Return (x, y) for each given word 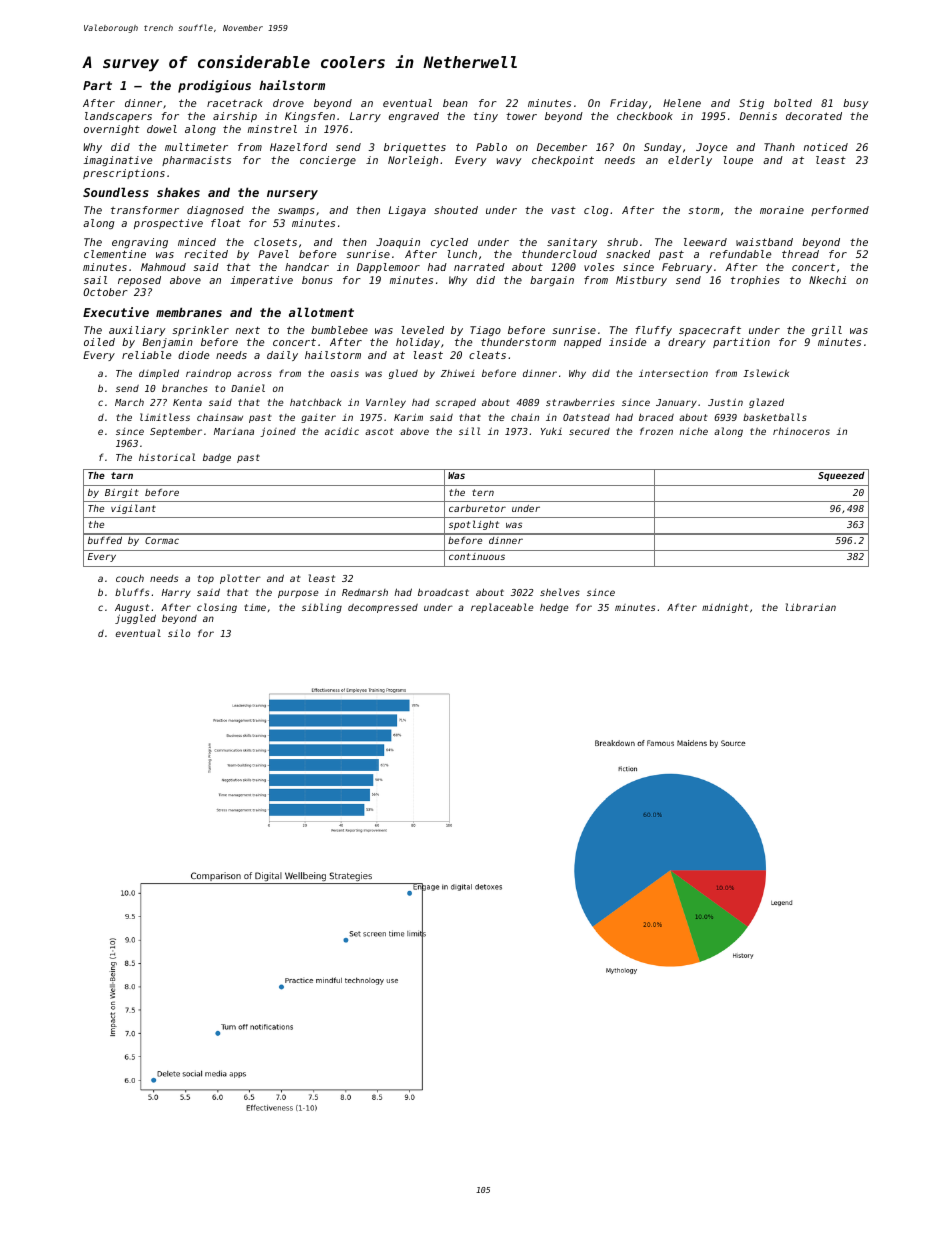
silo (179, 633)
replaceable (502, 608)
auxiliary (137, 331)
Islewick (766, 373)
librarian (811, 607)
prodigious (214, 86)
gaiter (318, 418)
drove (288, 103)
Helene (682, 103)
